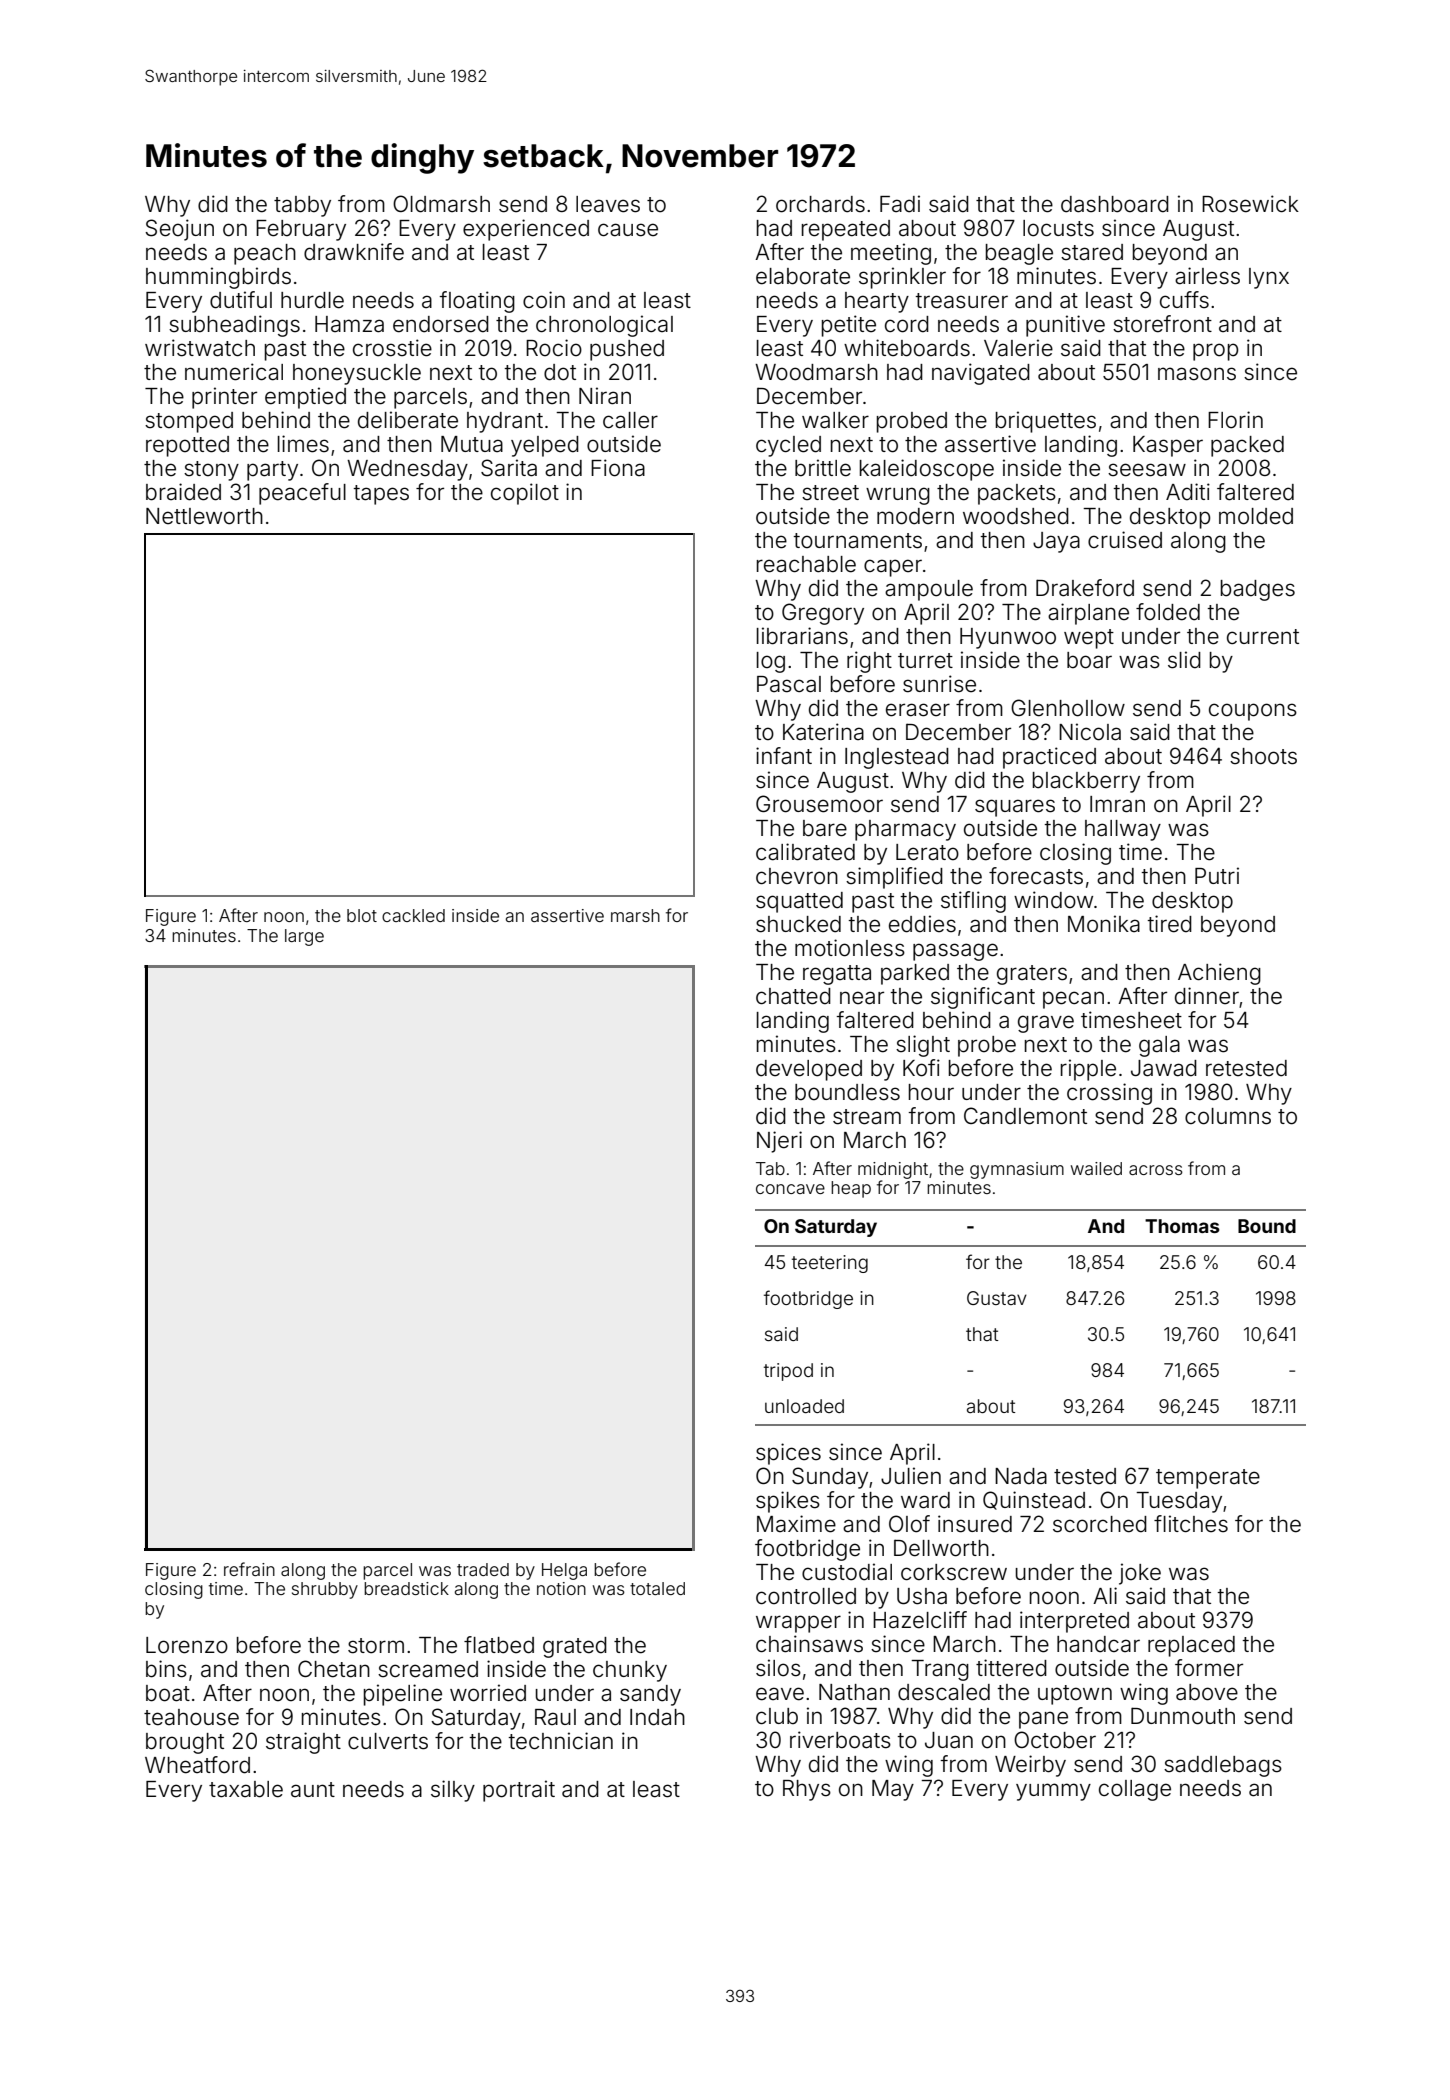 The width and height of the document is (1450, 2100). I want to click on Rosewick, so click(1250, 204).
